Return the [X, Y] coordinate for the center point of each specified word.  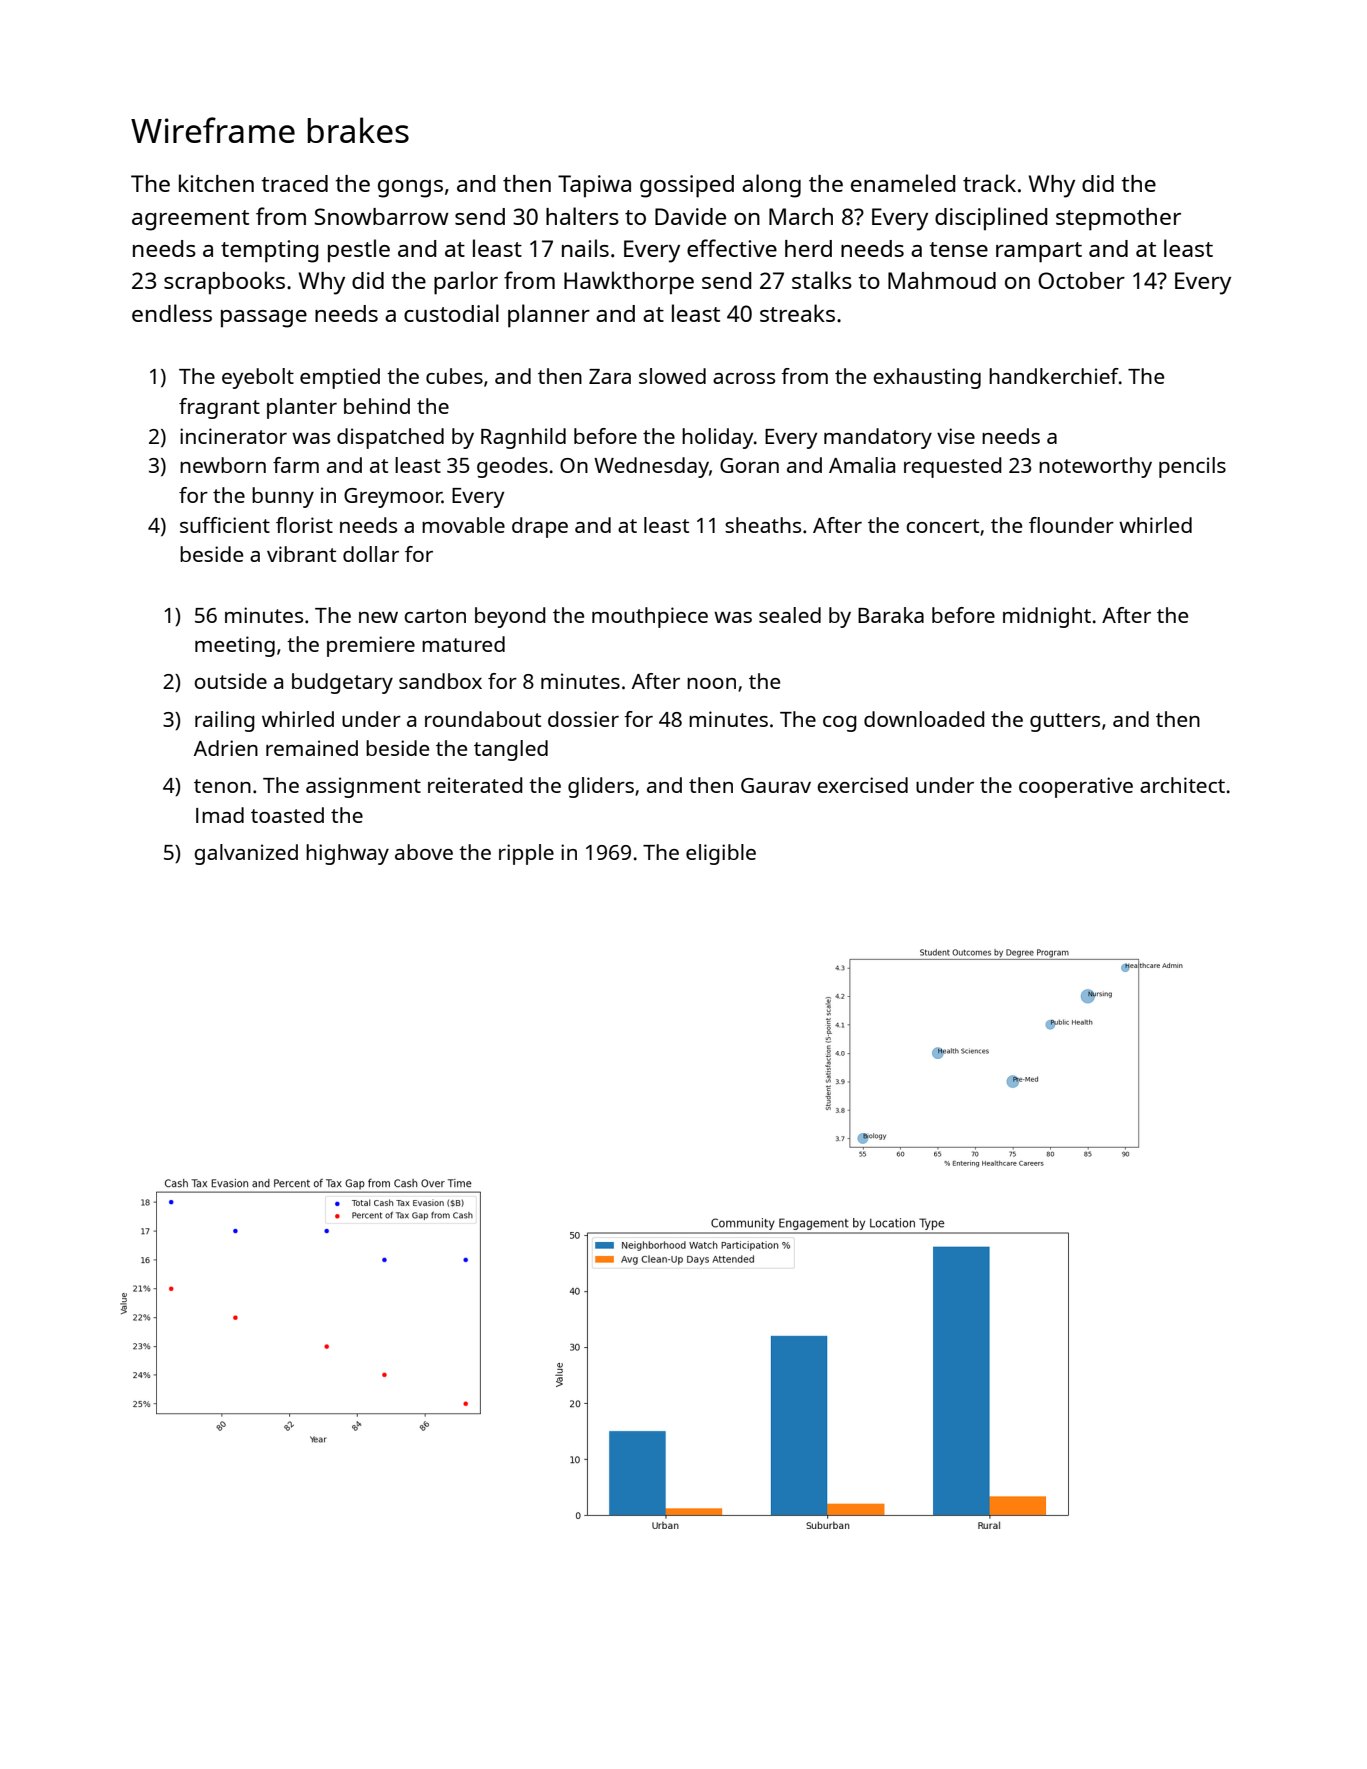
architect [1182, 785]
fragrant [219, 408]
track [989, 183]
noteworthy [1095, 467]
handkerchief [1054, 376]
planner [549, 316]
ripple [526, 854]
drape [540, 527]
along [771, 186]
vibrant [301, 554]
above [424, 852]
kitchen [216, 183]
